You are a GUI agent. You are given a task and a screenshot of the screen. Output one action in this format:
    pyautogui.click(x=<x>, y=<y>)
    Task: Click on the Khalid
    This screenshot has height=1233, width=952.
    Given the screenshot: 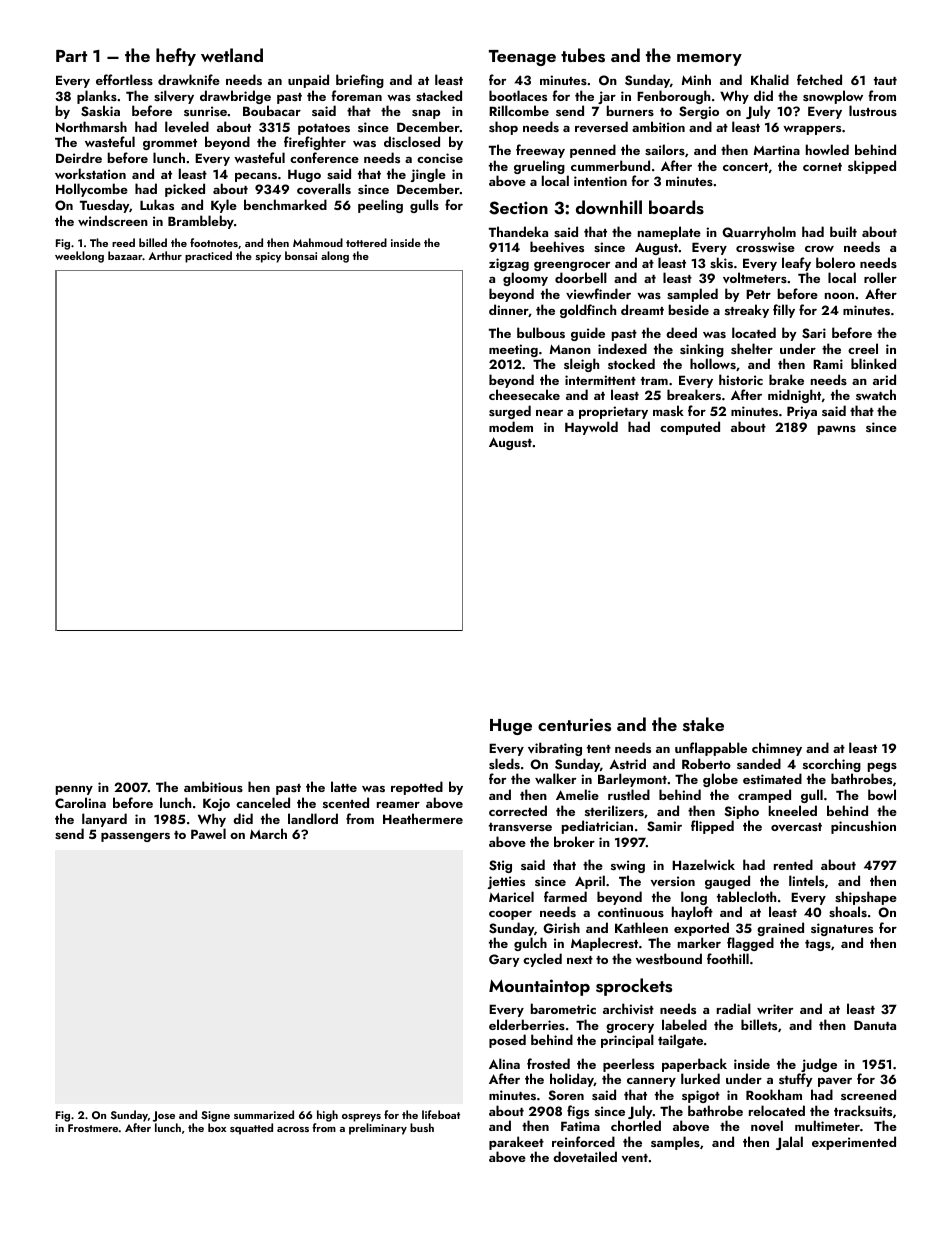 What is the action you would take?
    pyautogui.click(x=770, y=79)
